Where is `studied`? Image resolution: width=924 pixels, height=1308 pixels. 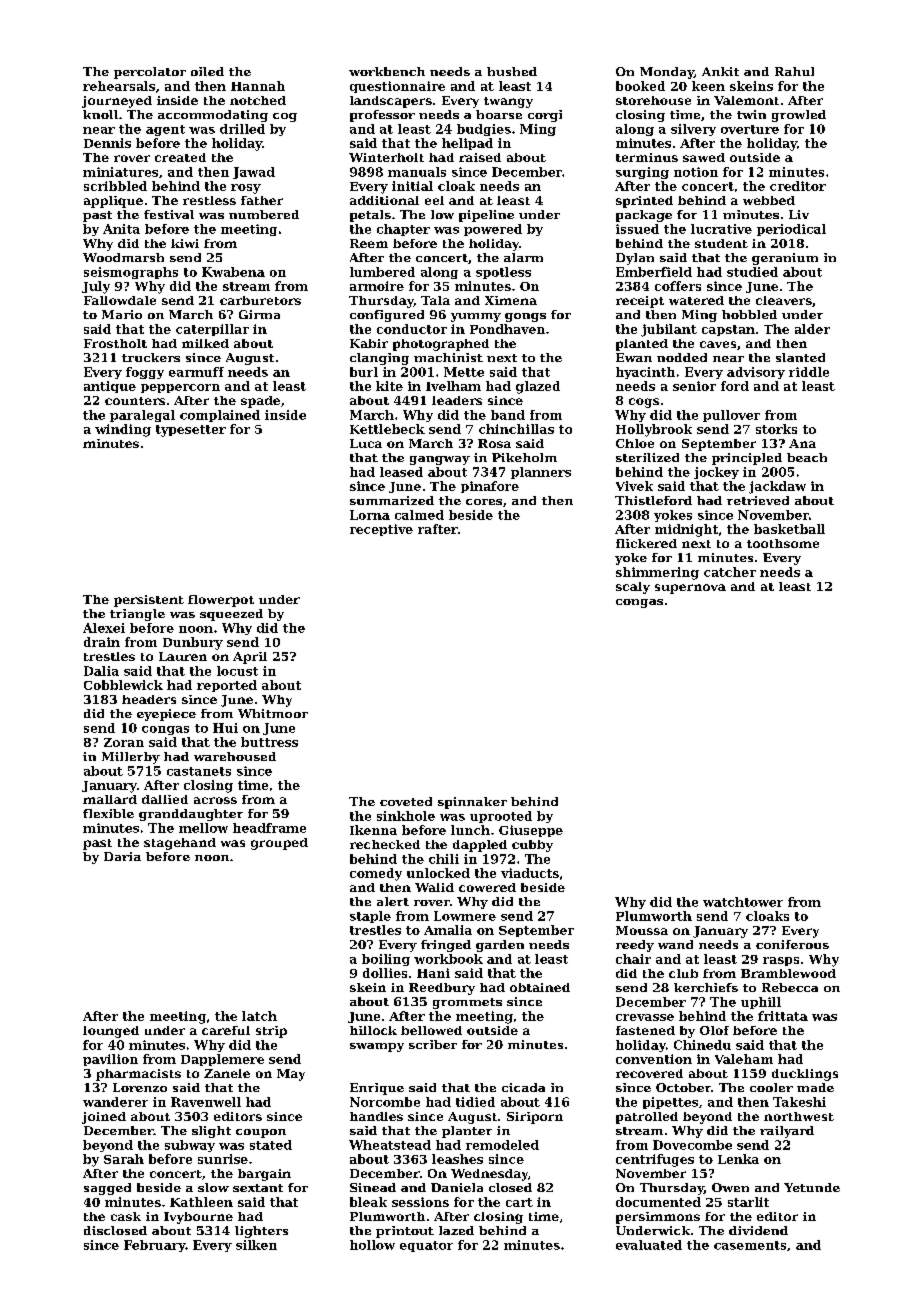 studied is located at coordinates (752, 272).
